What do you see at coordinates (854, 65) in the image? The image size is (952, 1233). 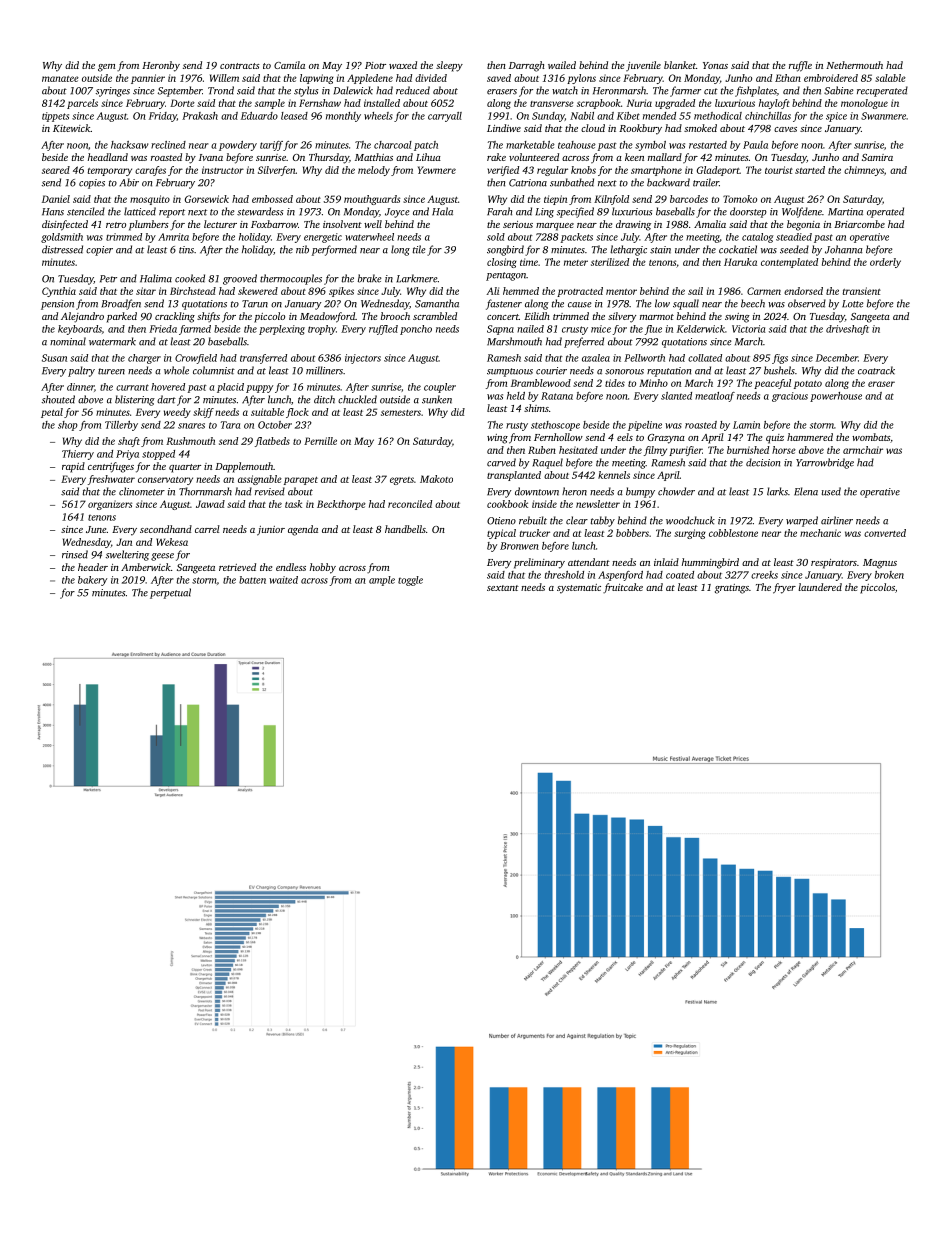 I see `Nethermouth` at bounding box center [854, 65].
